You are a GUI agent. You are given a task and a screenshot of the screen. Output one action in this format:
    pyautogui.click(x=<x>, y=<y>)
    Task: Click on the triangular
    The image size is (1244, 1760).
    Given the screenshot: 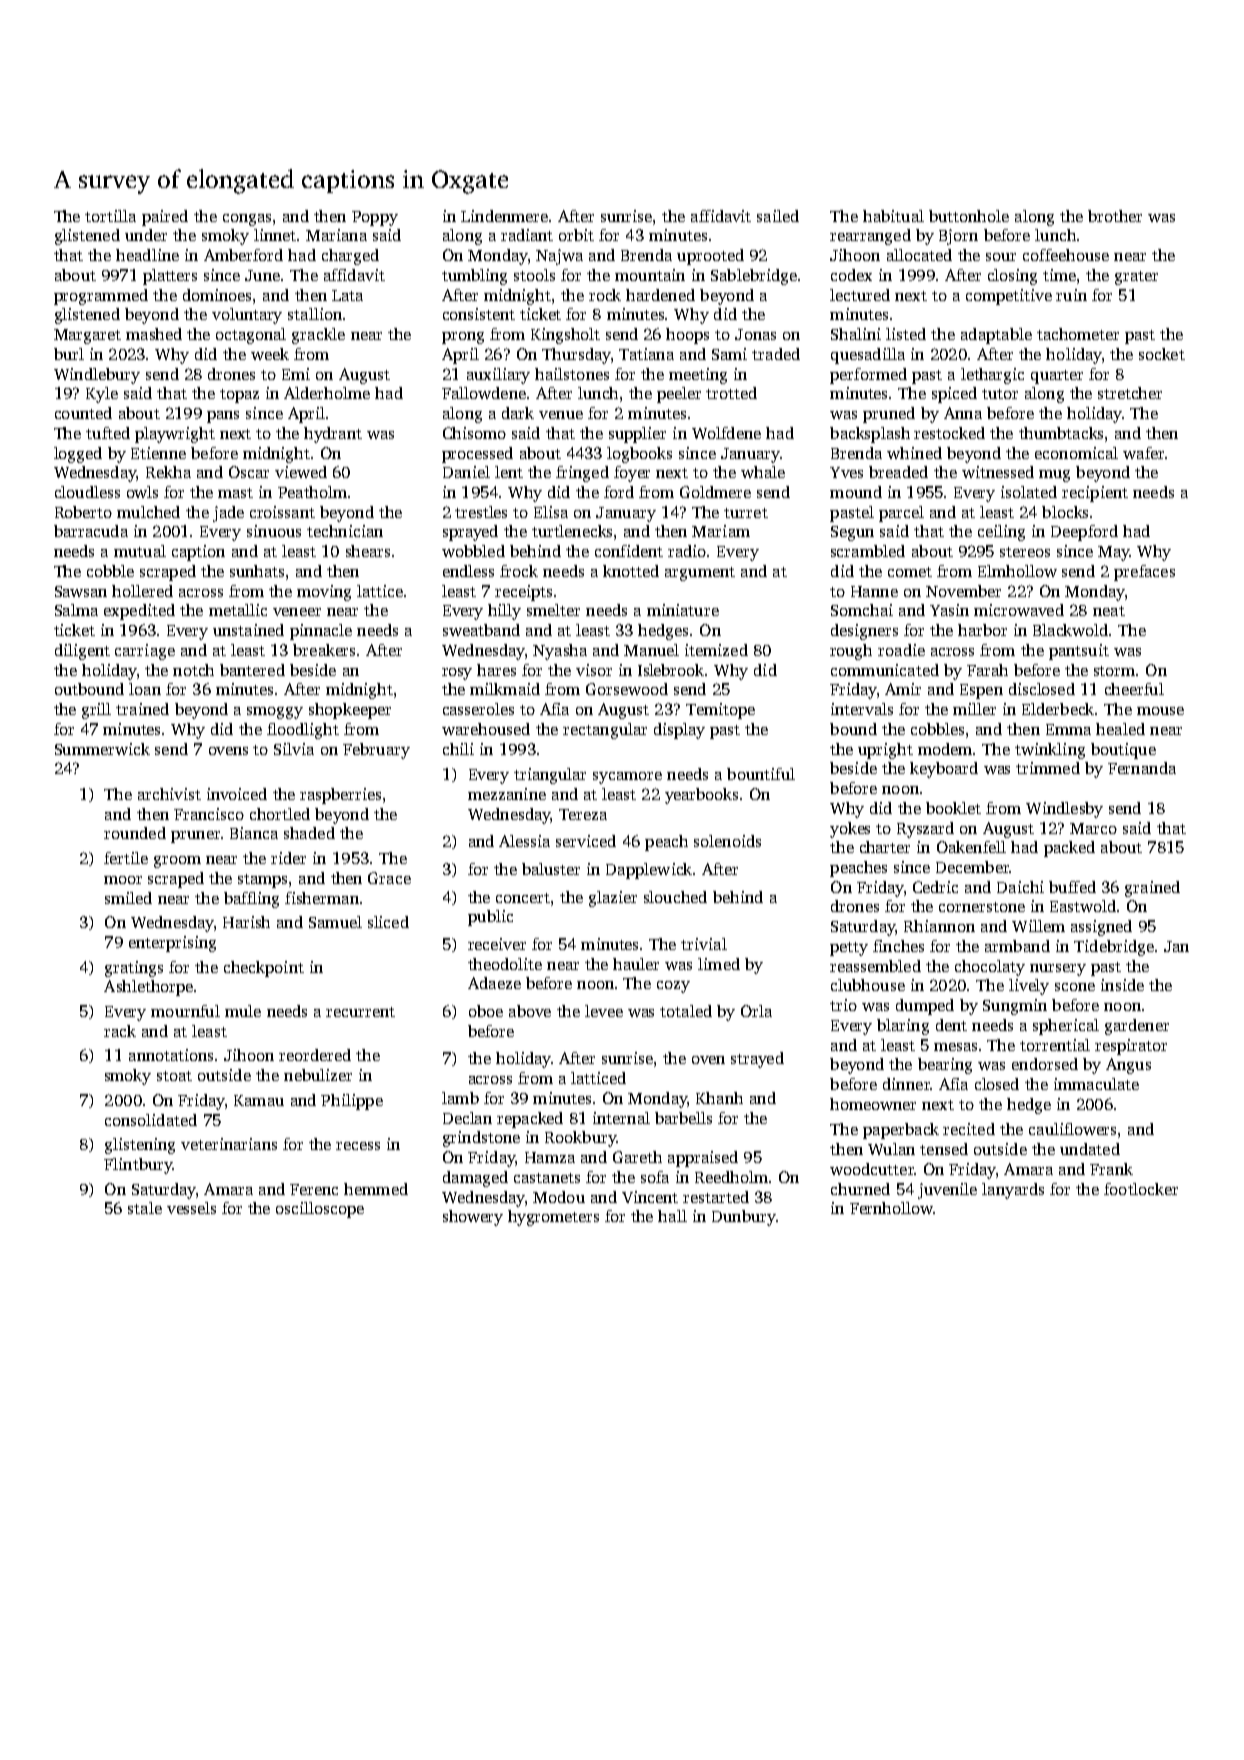 What is the action you would take?
    pyautogui.click(x=550, y=776)
